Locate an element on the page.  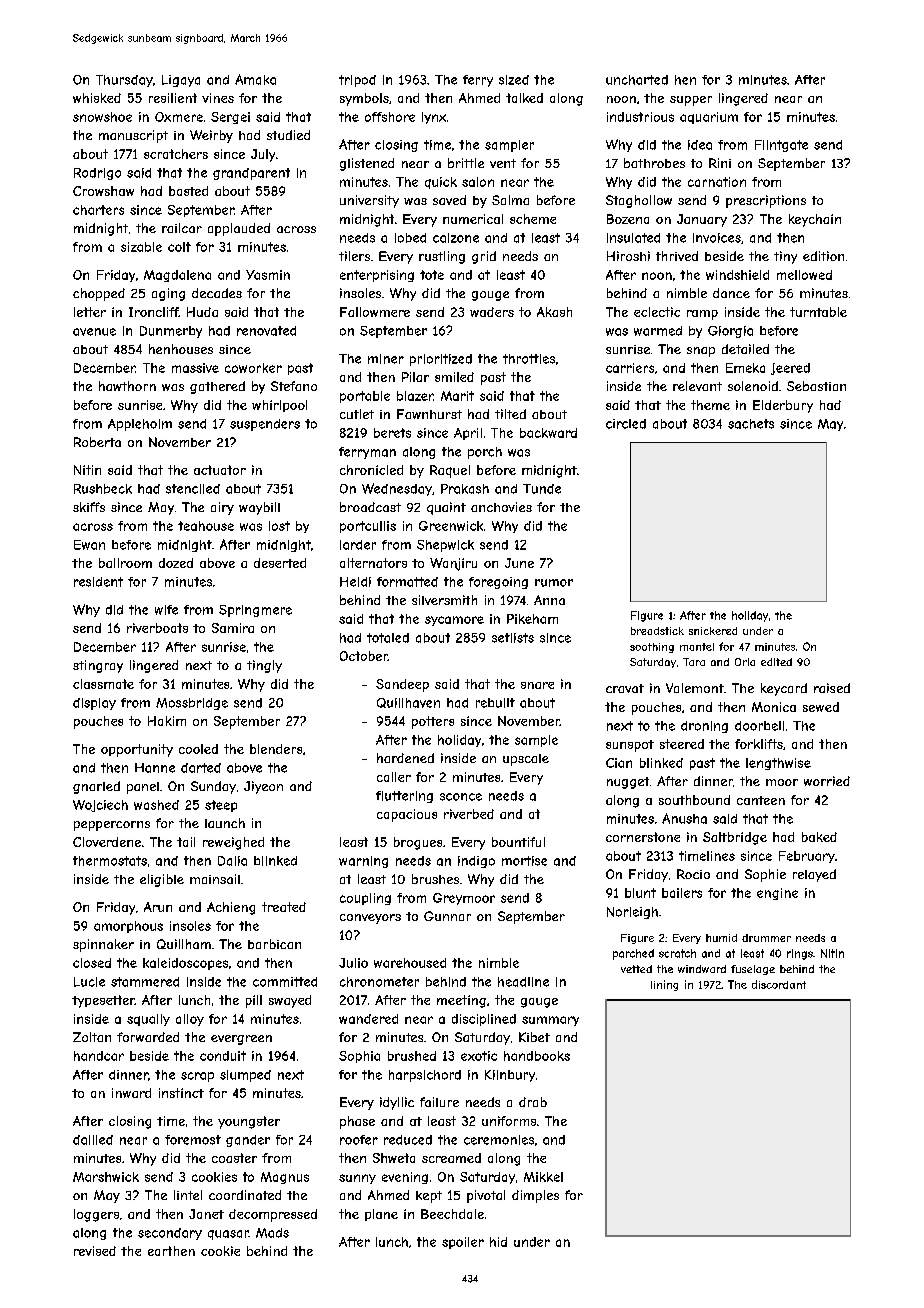
blenders is located at coordinates (276, 749).
